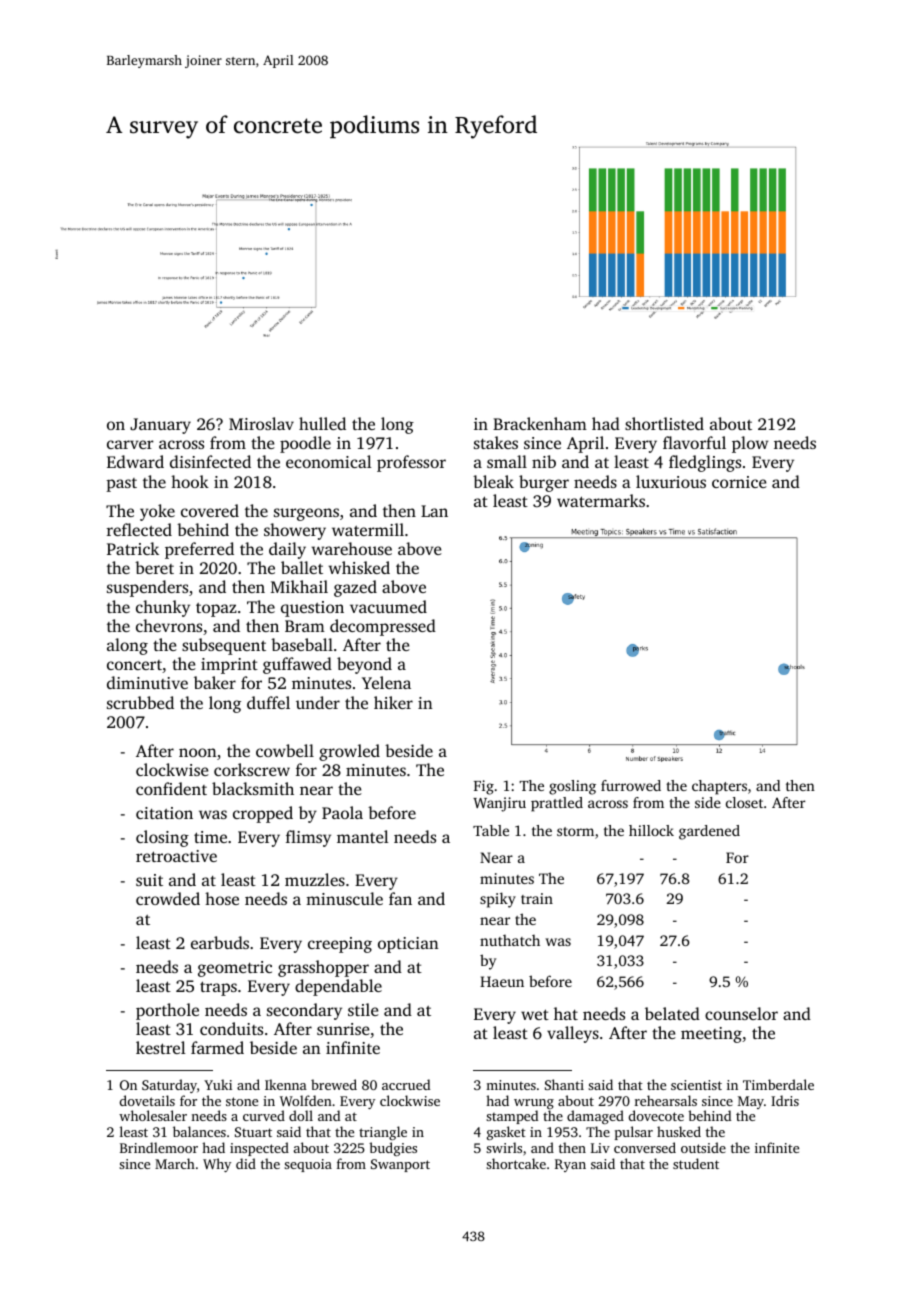 This document has height=1314, width=924. Describe the element at coordinates (130, 444) in the document. I see `carver` at that location.
